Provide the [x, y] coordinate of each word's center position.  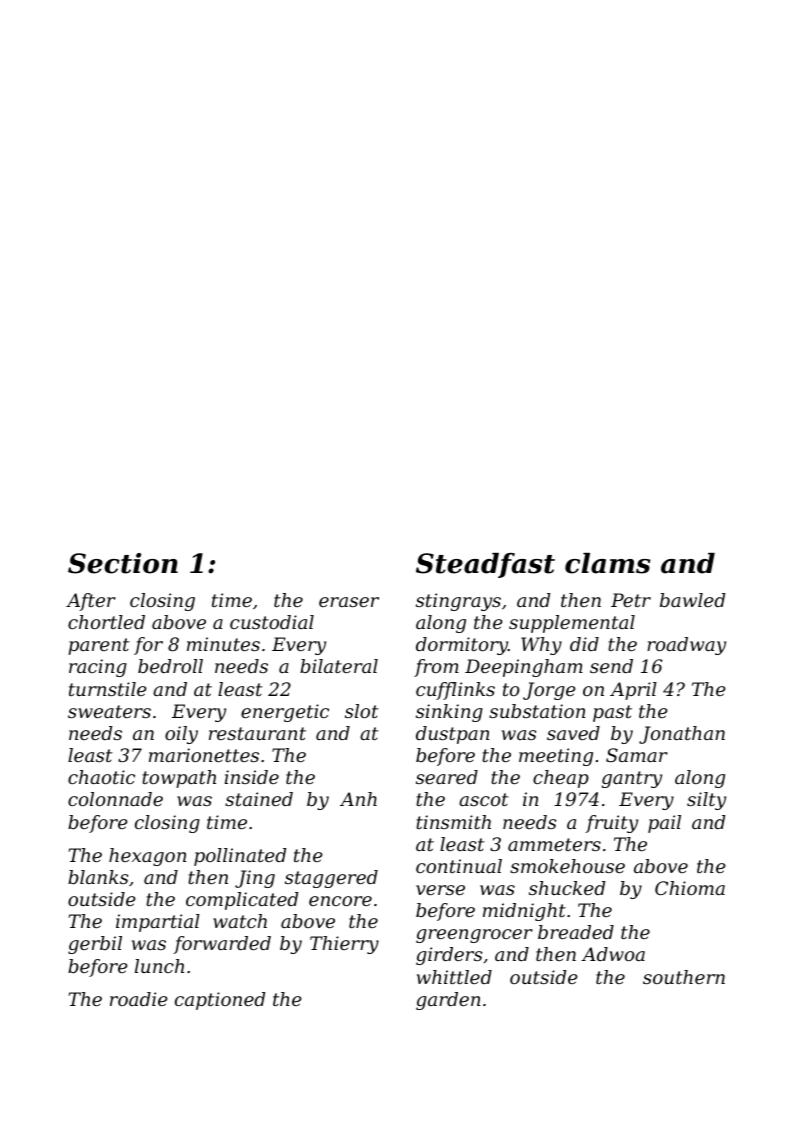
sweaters [109, 711]
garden [448, 1001]
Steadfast [485, 565]
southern [684, 977]
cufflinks [455, 691]
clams [607, 563]
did [584, 644]
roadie [139, 999]
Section [123, 563]
